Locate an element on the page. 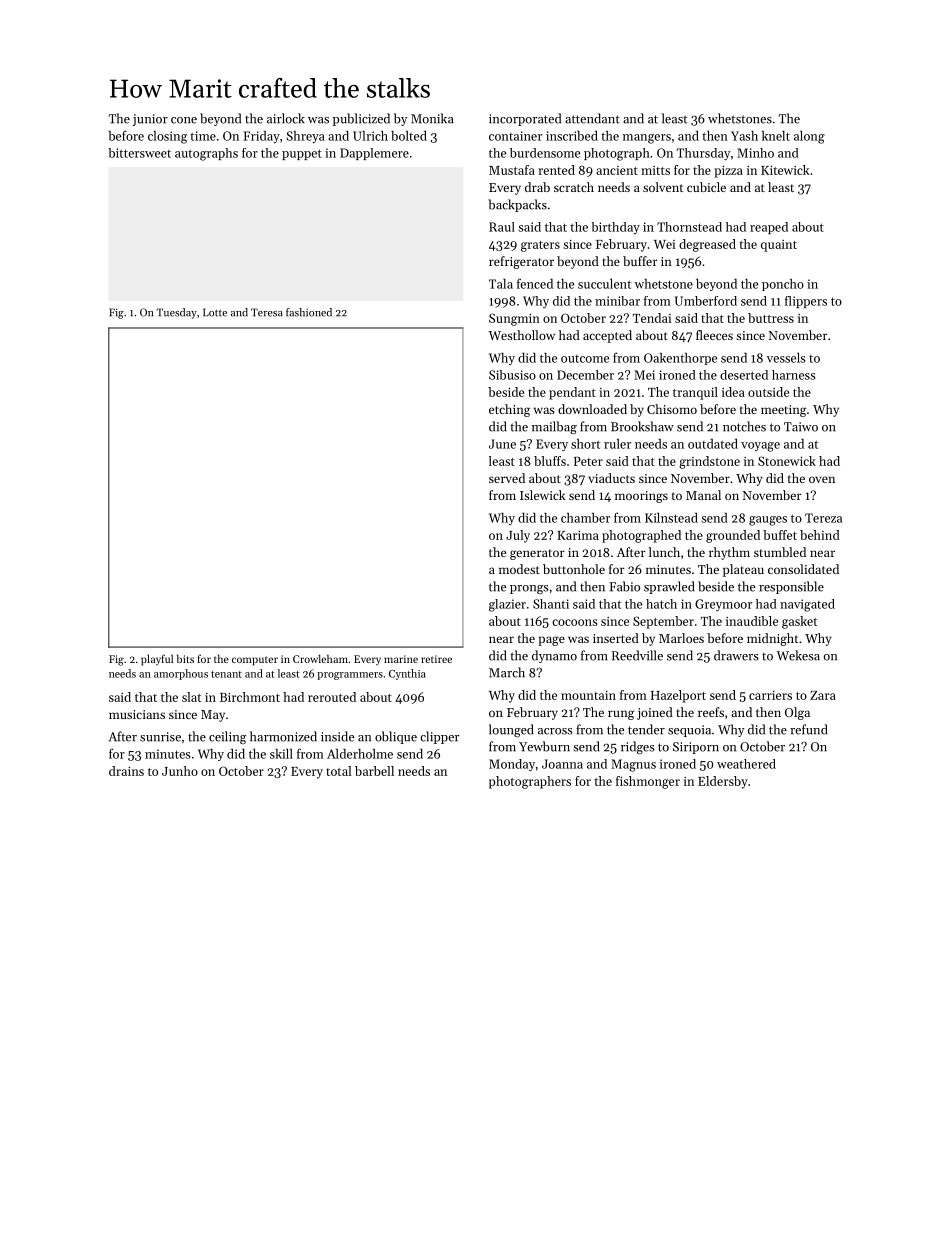 This page has width=952, height=1233. weathered is located at coordinates (746, 764).
